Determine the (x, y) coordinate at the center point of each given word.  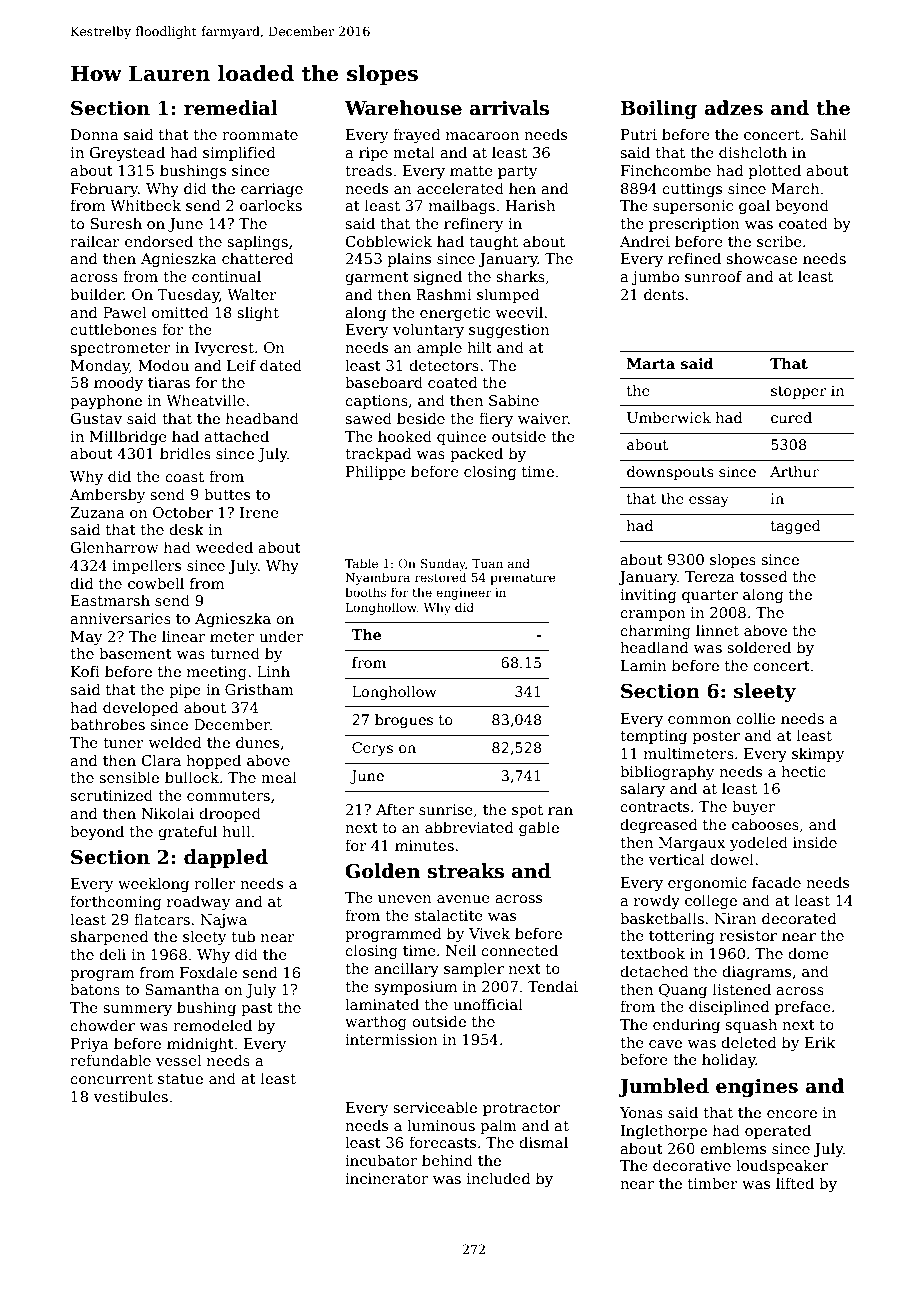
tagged (796, 527)
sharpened (109, 937)
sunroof (713, 276)
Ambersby (107, 495)
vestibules (130, 1096)
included (499, 1178)
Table (361, 563)
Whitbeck (145, 205)
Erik (820, 1042)
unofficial (488, 1004)
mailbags (462, 206)
